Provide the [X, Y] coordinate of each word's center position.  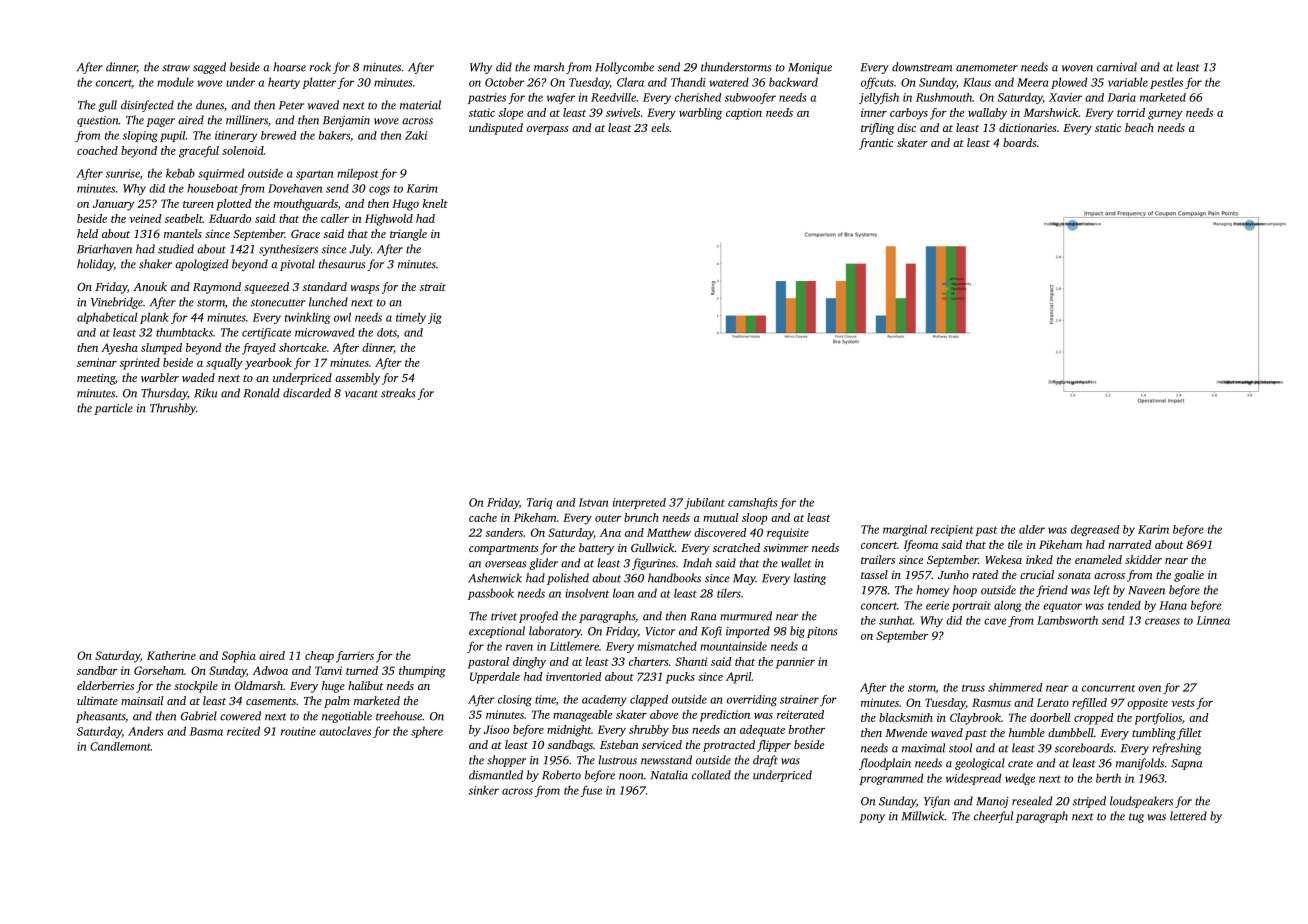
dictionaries [1027, 127]
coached [97, 150]
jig [435, 318]
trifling [877, 129]
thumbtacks [184, 332]
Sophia [239, 657]
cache [483, 517]
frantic [876, 144]
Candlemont [120, 746]
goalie [1189, 576]
